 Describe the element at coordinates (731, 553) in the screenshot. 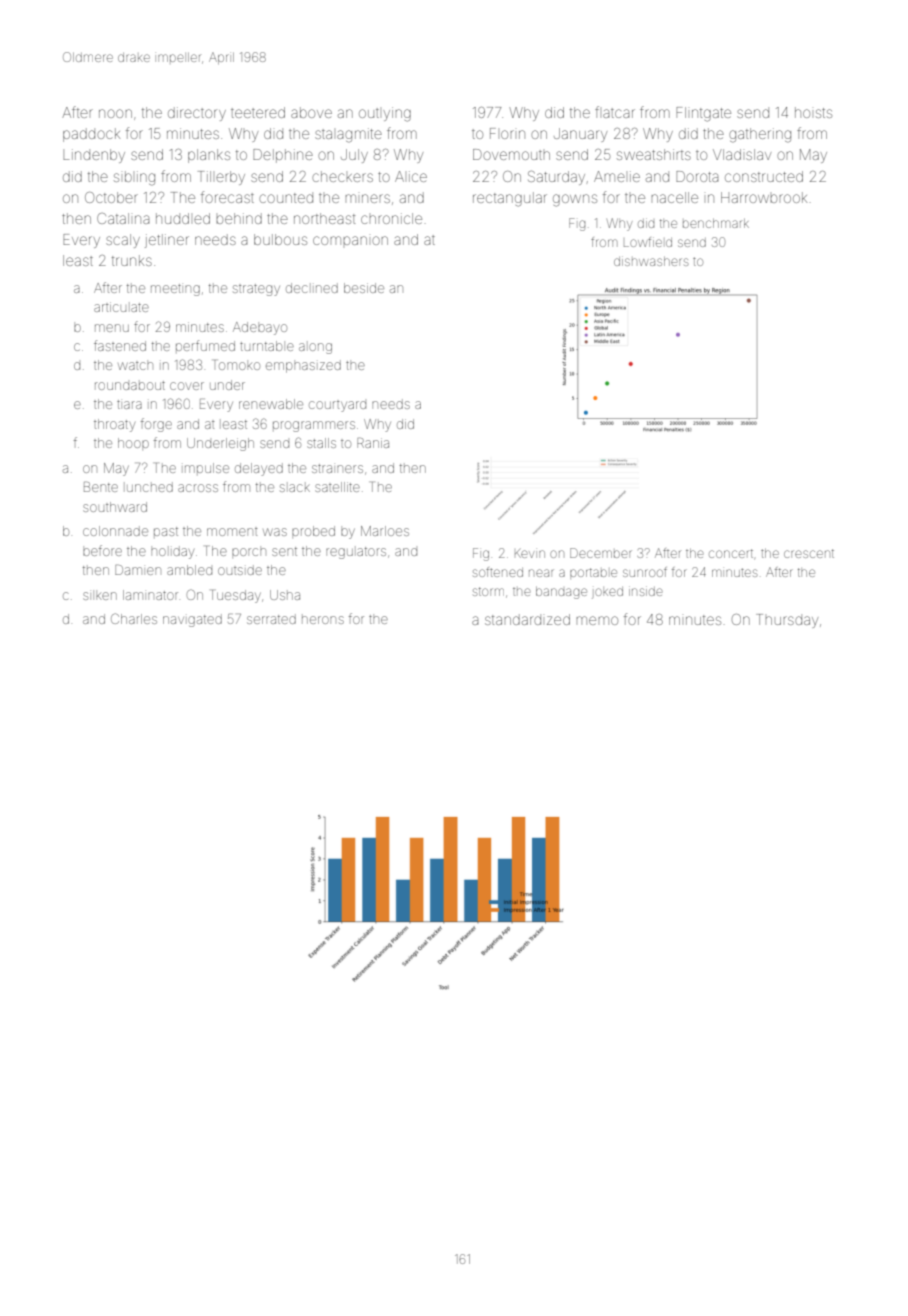

I see `concert` at that location.
